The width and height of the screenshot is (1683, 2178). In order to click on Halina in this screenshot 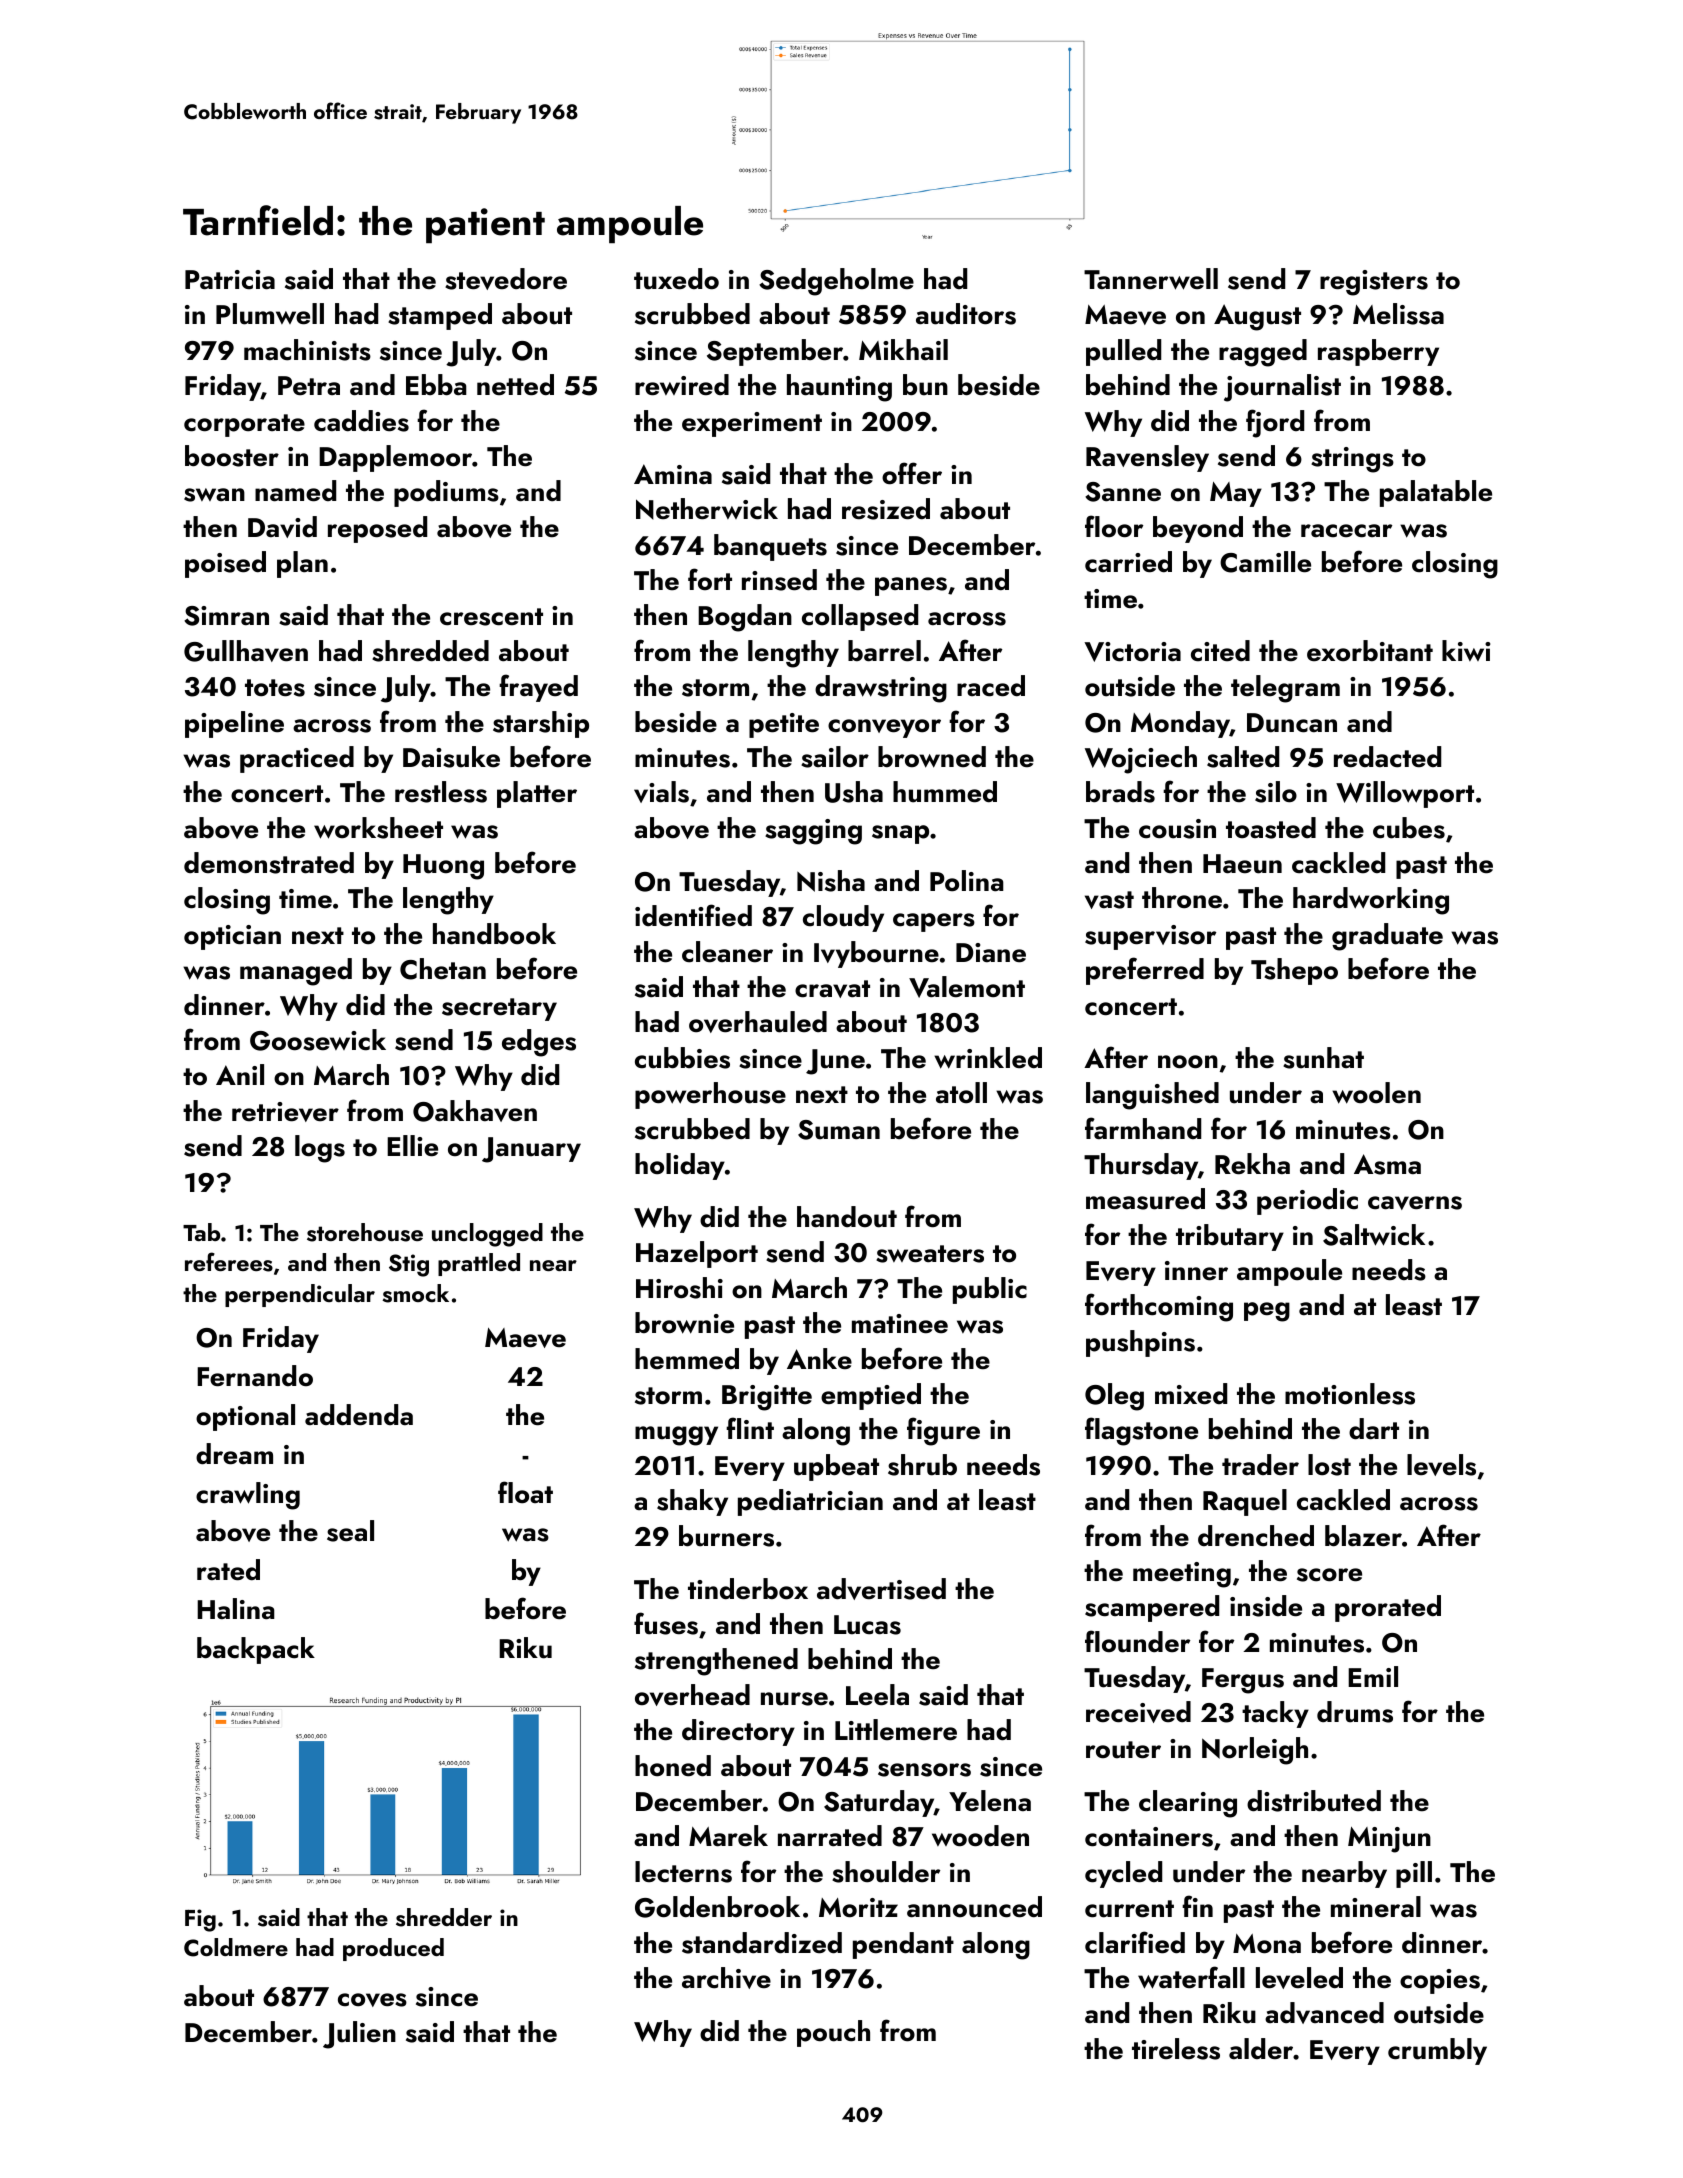, I will do `click(236, 1609)`.
